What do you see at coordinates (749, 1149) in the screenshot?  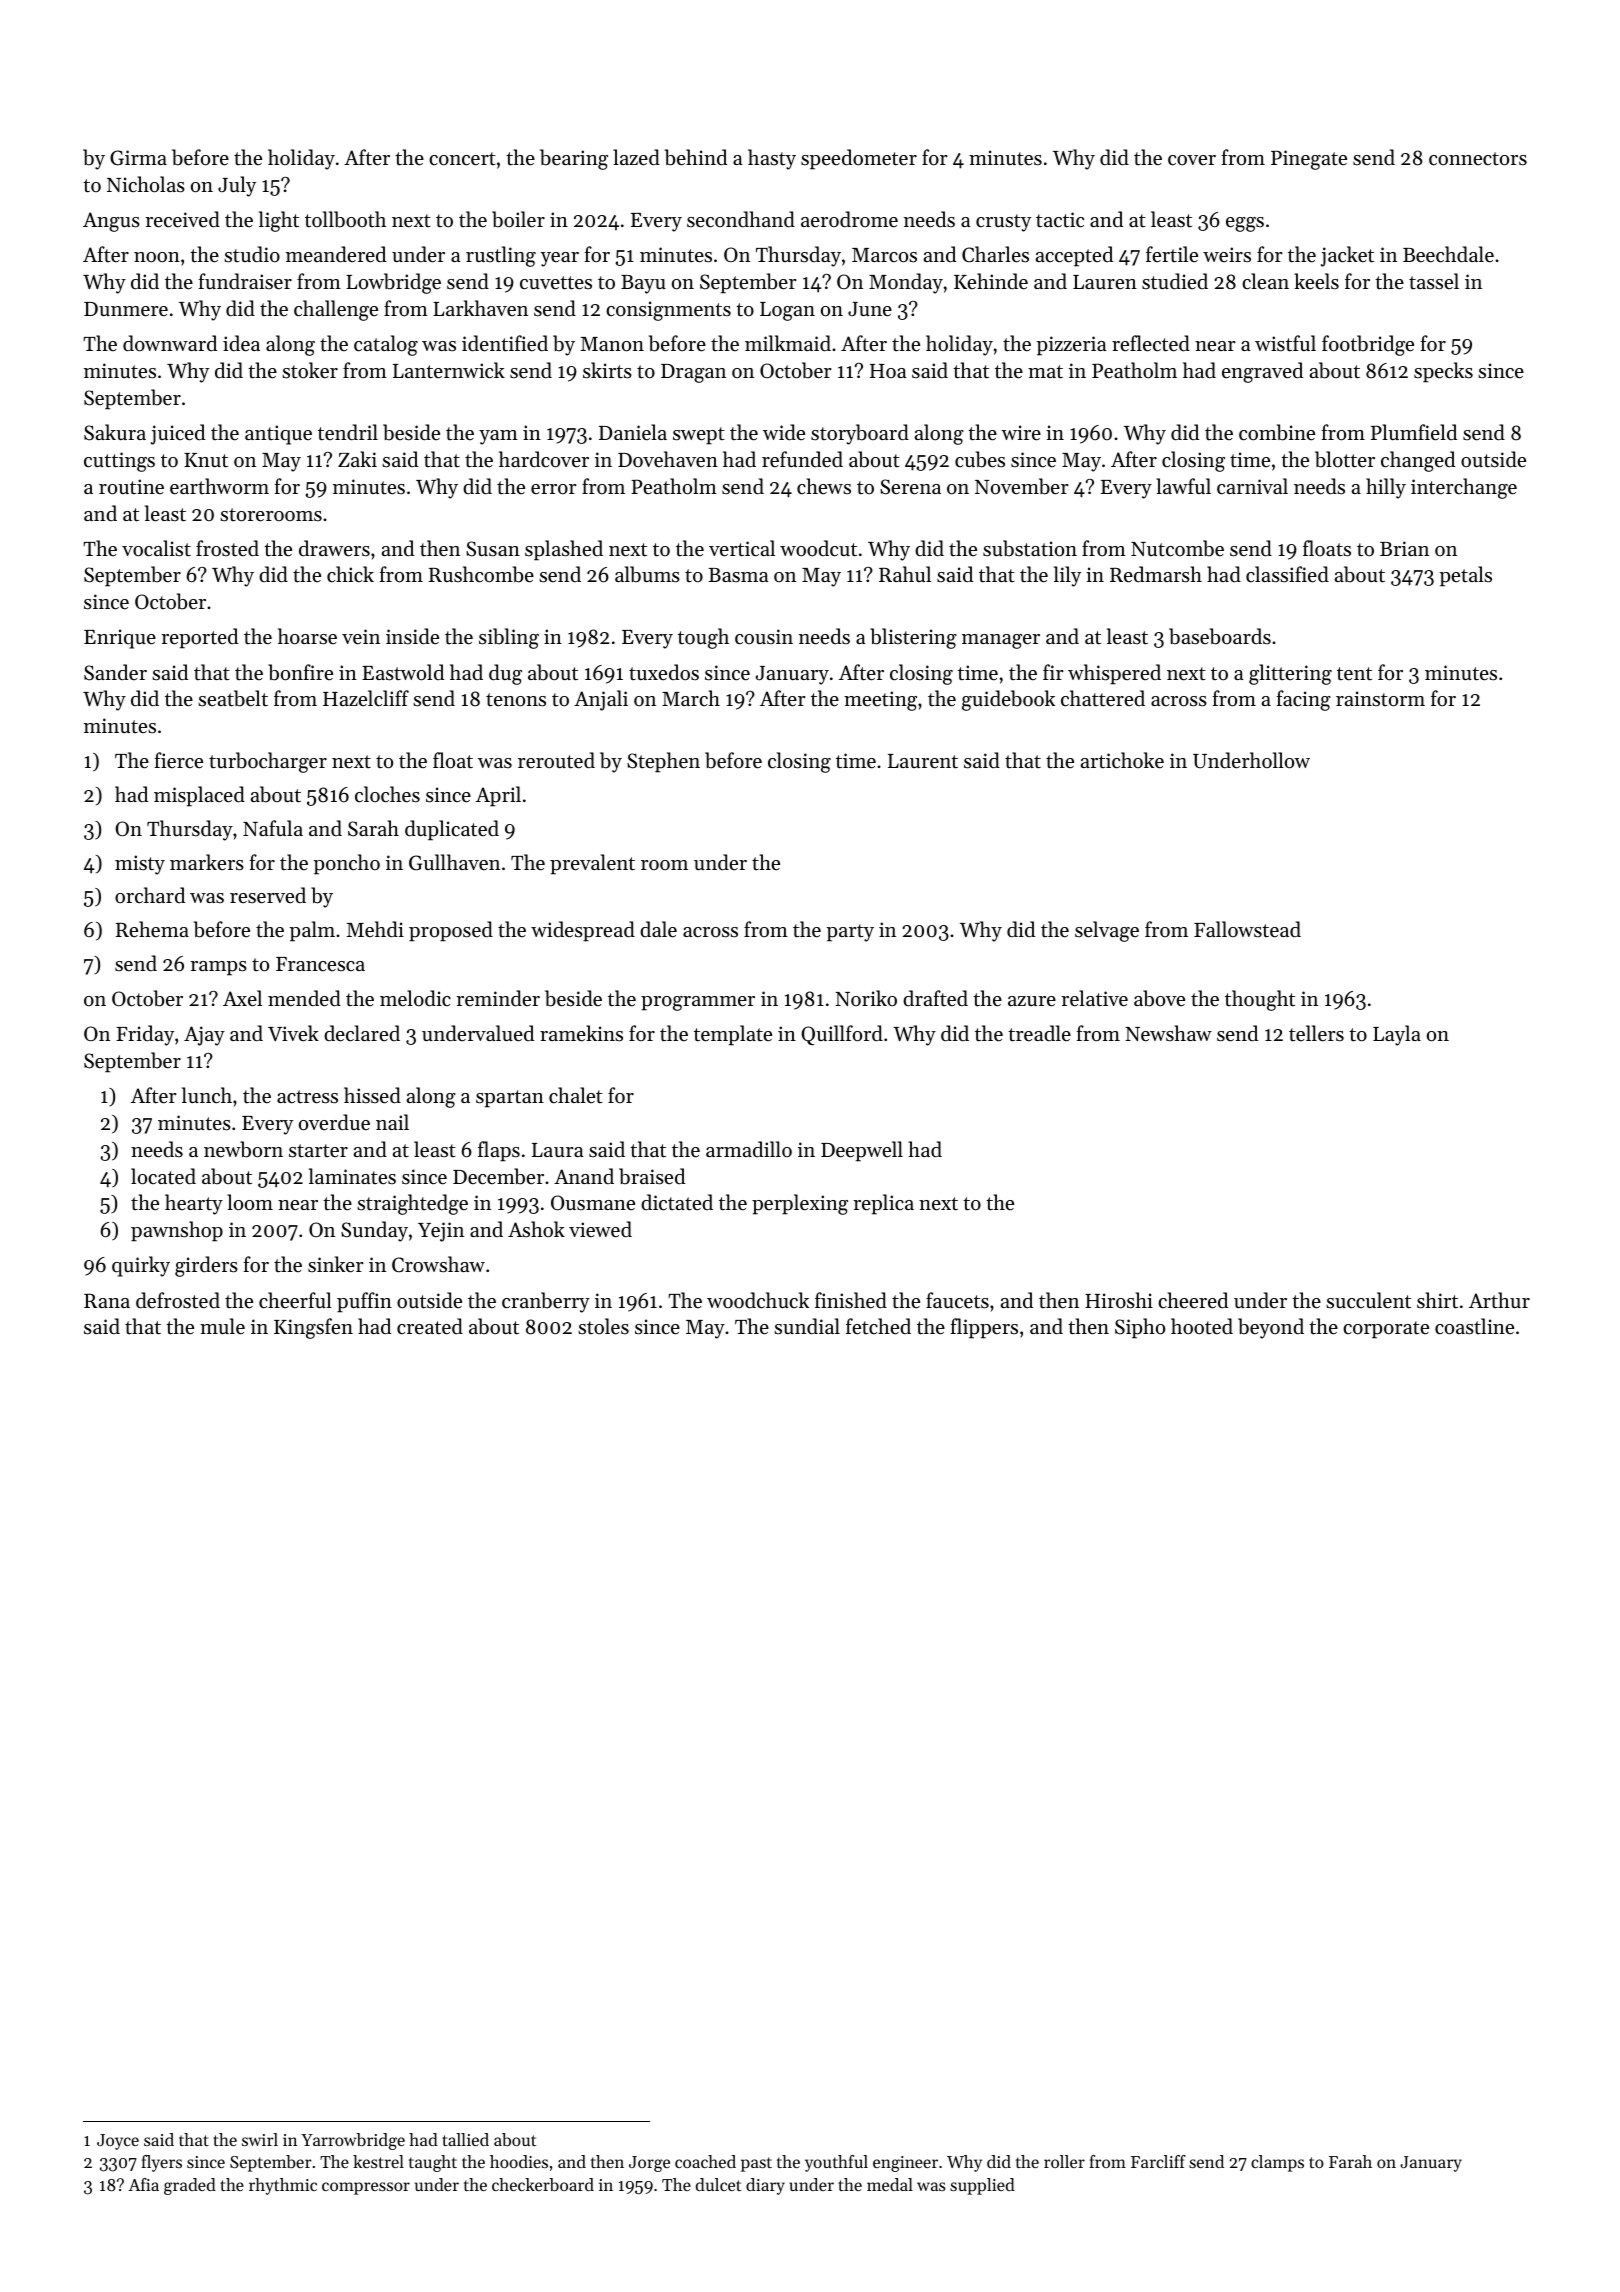 I see `armadillo` at bounding box center [749, 1149].
